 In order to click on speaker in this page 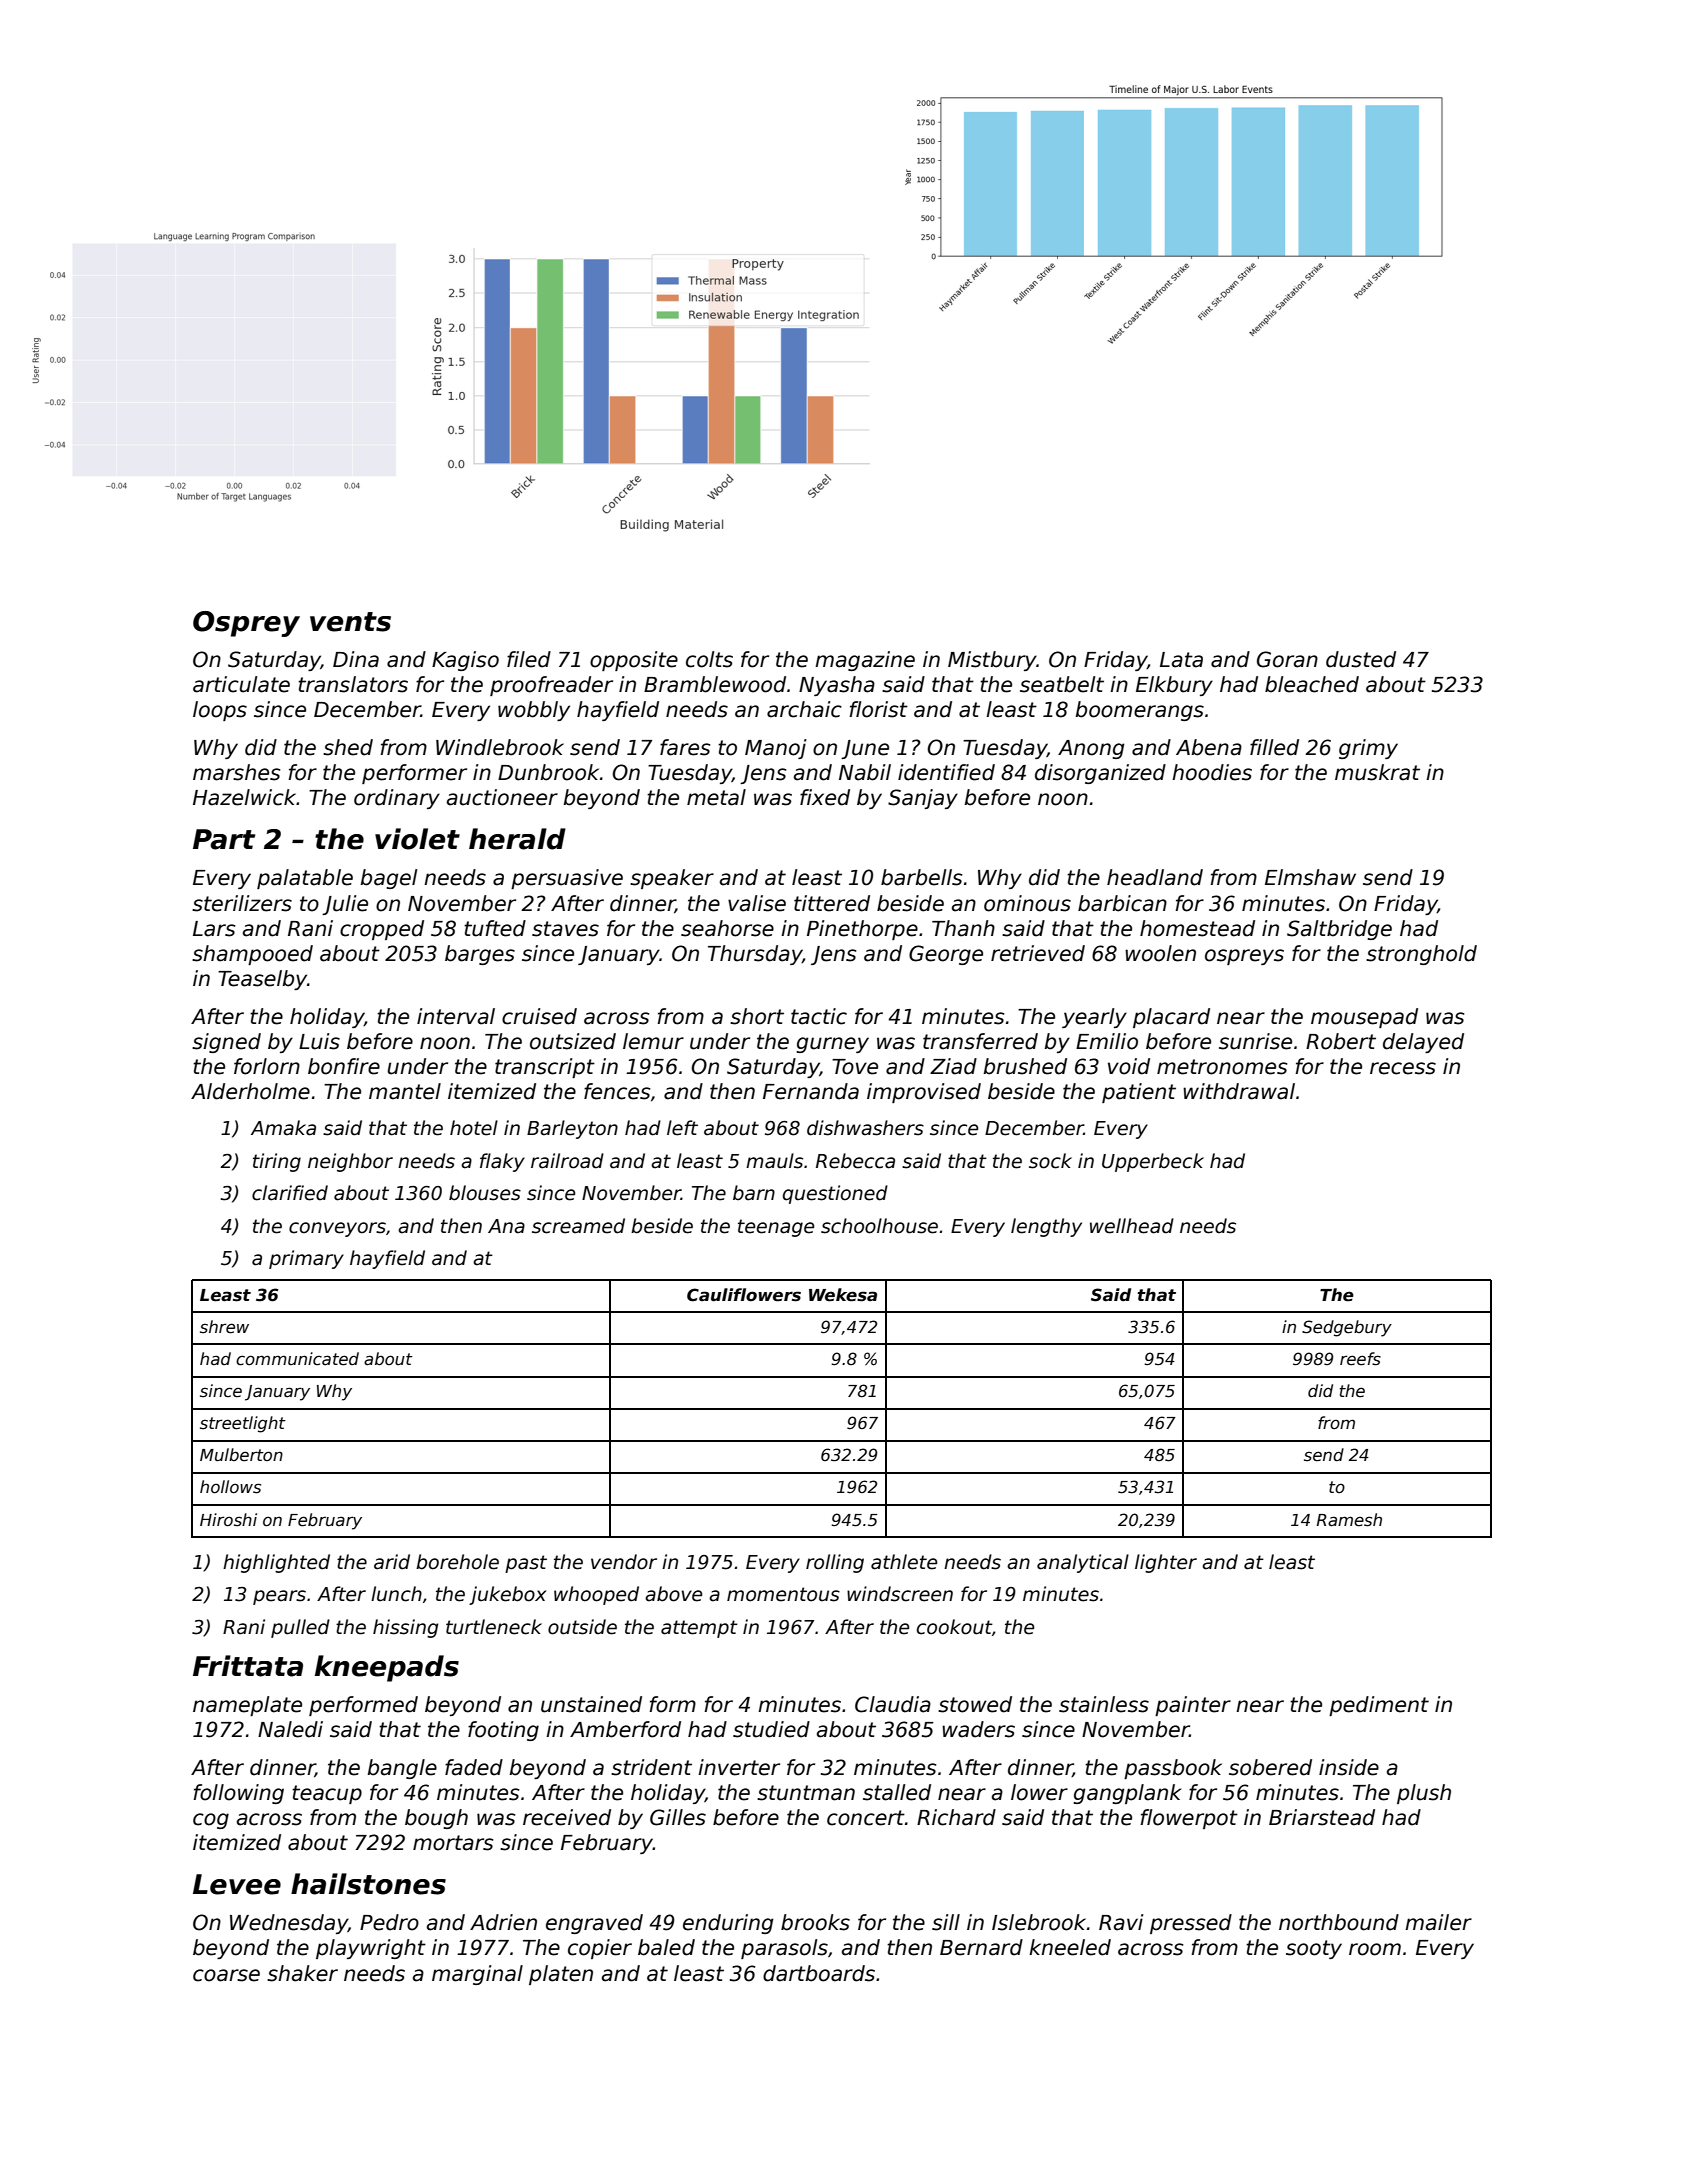, I will do `click(672, 879)`.
